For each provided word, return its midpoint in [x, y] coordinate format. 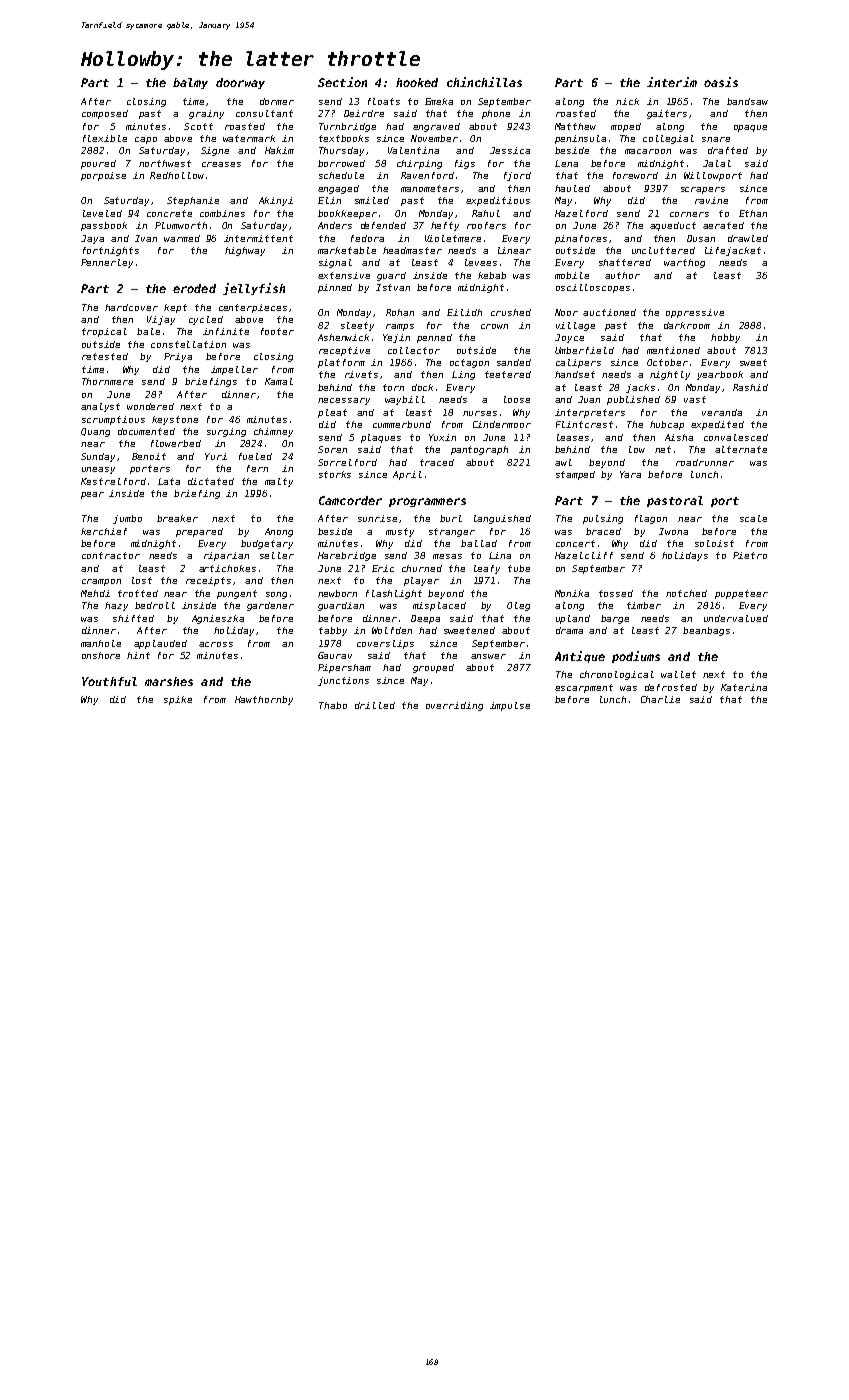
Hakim [279, 150]
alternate [741, 449]
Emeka [439, 101]
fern [257, 468]
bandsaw [747, 101]
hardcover [131, 307]
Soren [332, 449]
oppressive [695, 313]
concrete [169, 213]
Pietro [750, 555]
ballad [479, 543]
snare [716, 139]
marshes [169, 681]
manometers [430, 188]
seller [277, 555]
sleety [357, 326]
